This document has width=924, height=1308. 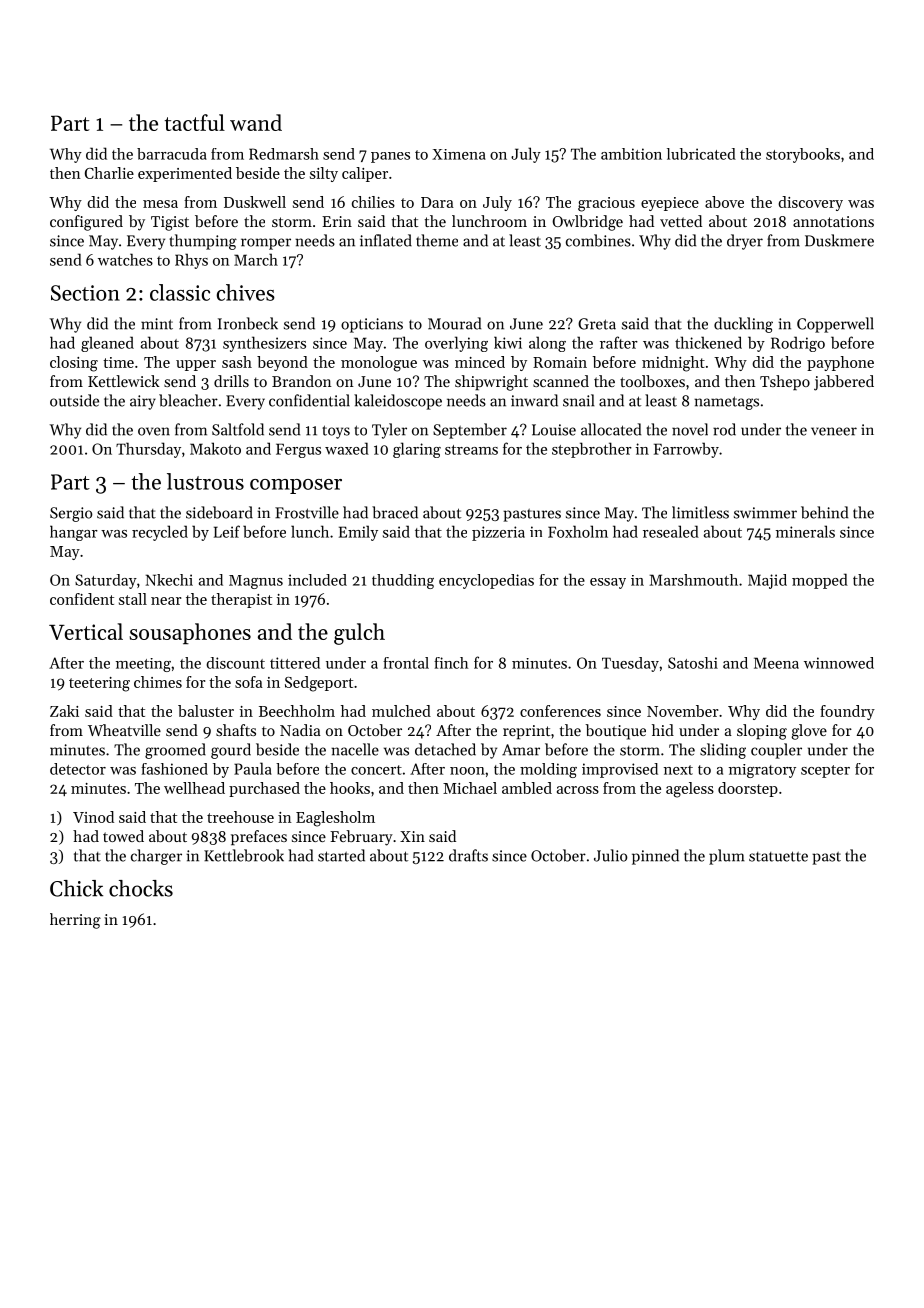 What do you see at coordinates (195, 122) in the document?
I see `tactful` at bounding box center [195, 122].
